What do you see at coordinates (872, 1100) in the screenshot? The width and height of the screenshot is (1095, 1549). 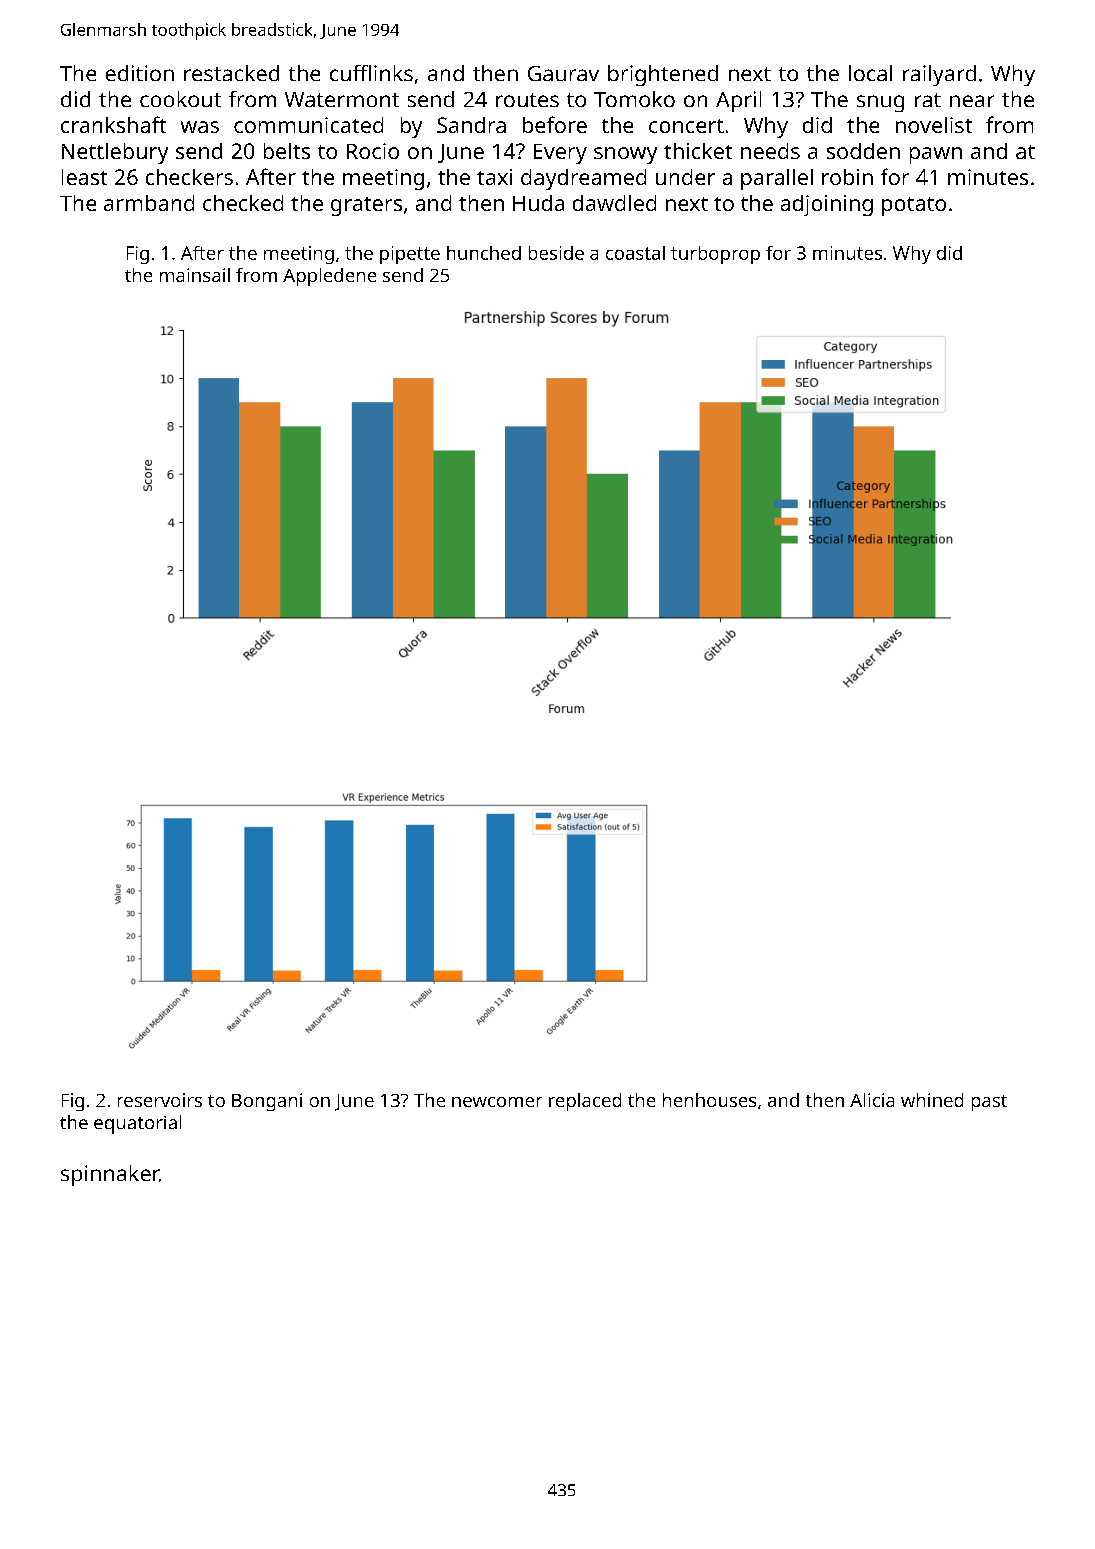 I see `Alicia` at bounding box center [872, 1100].
